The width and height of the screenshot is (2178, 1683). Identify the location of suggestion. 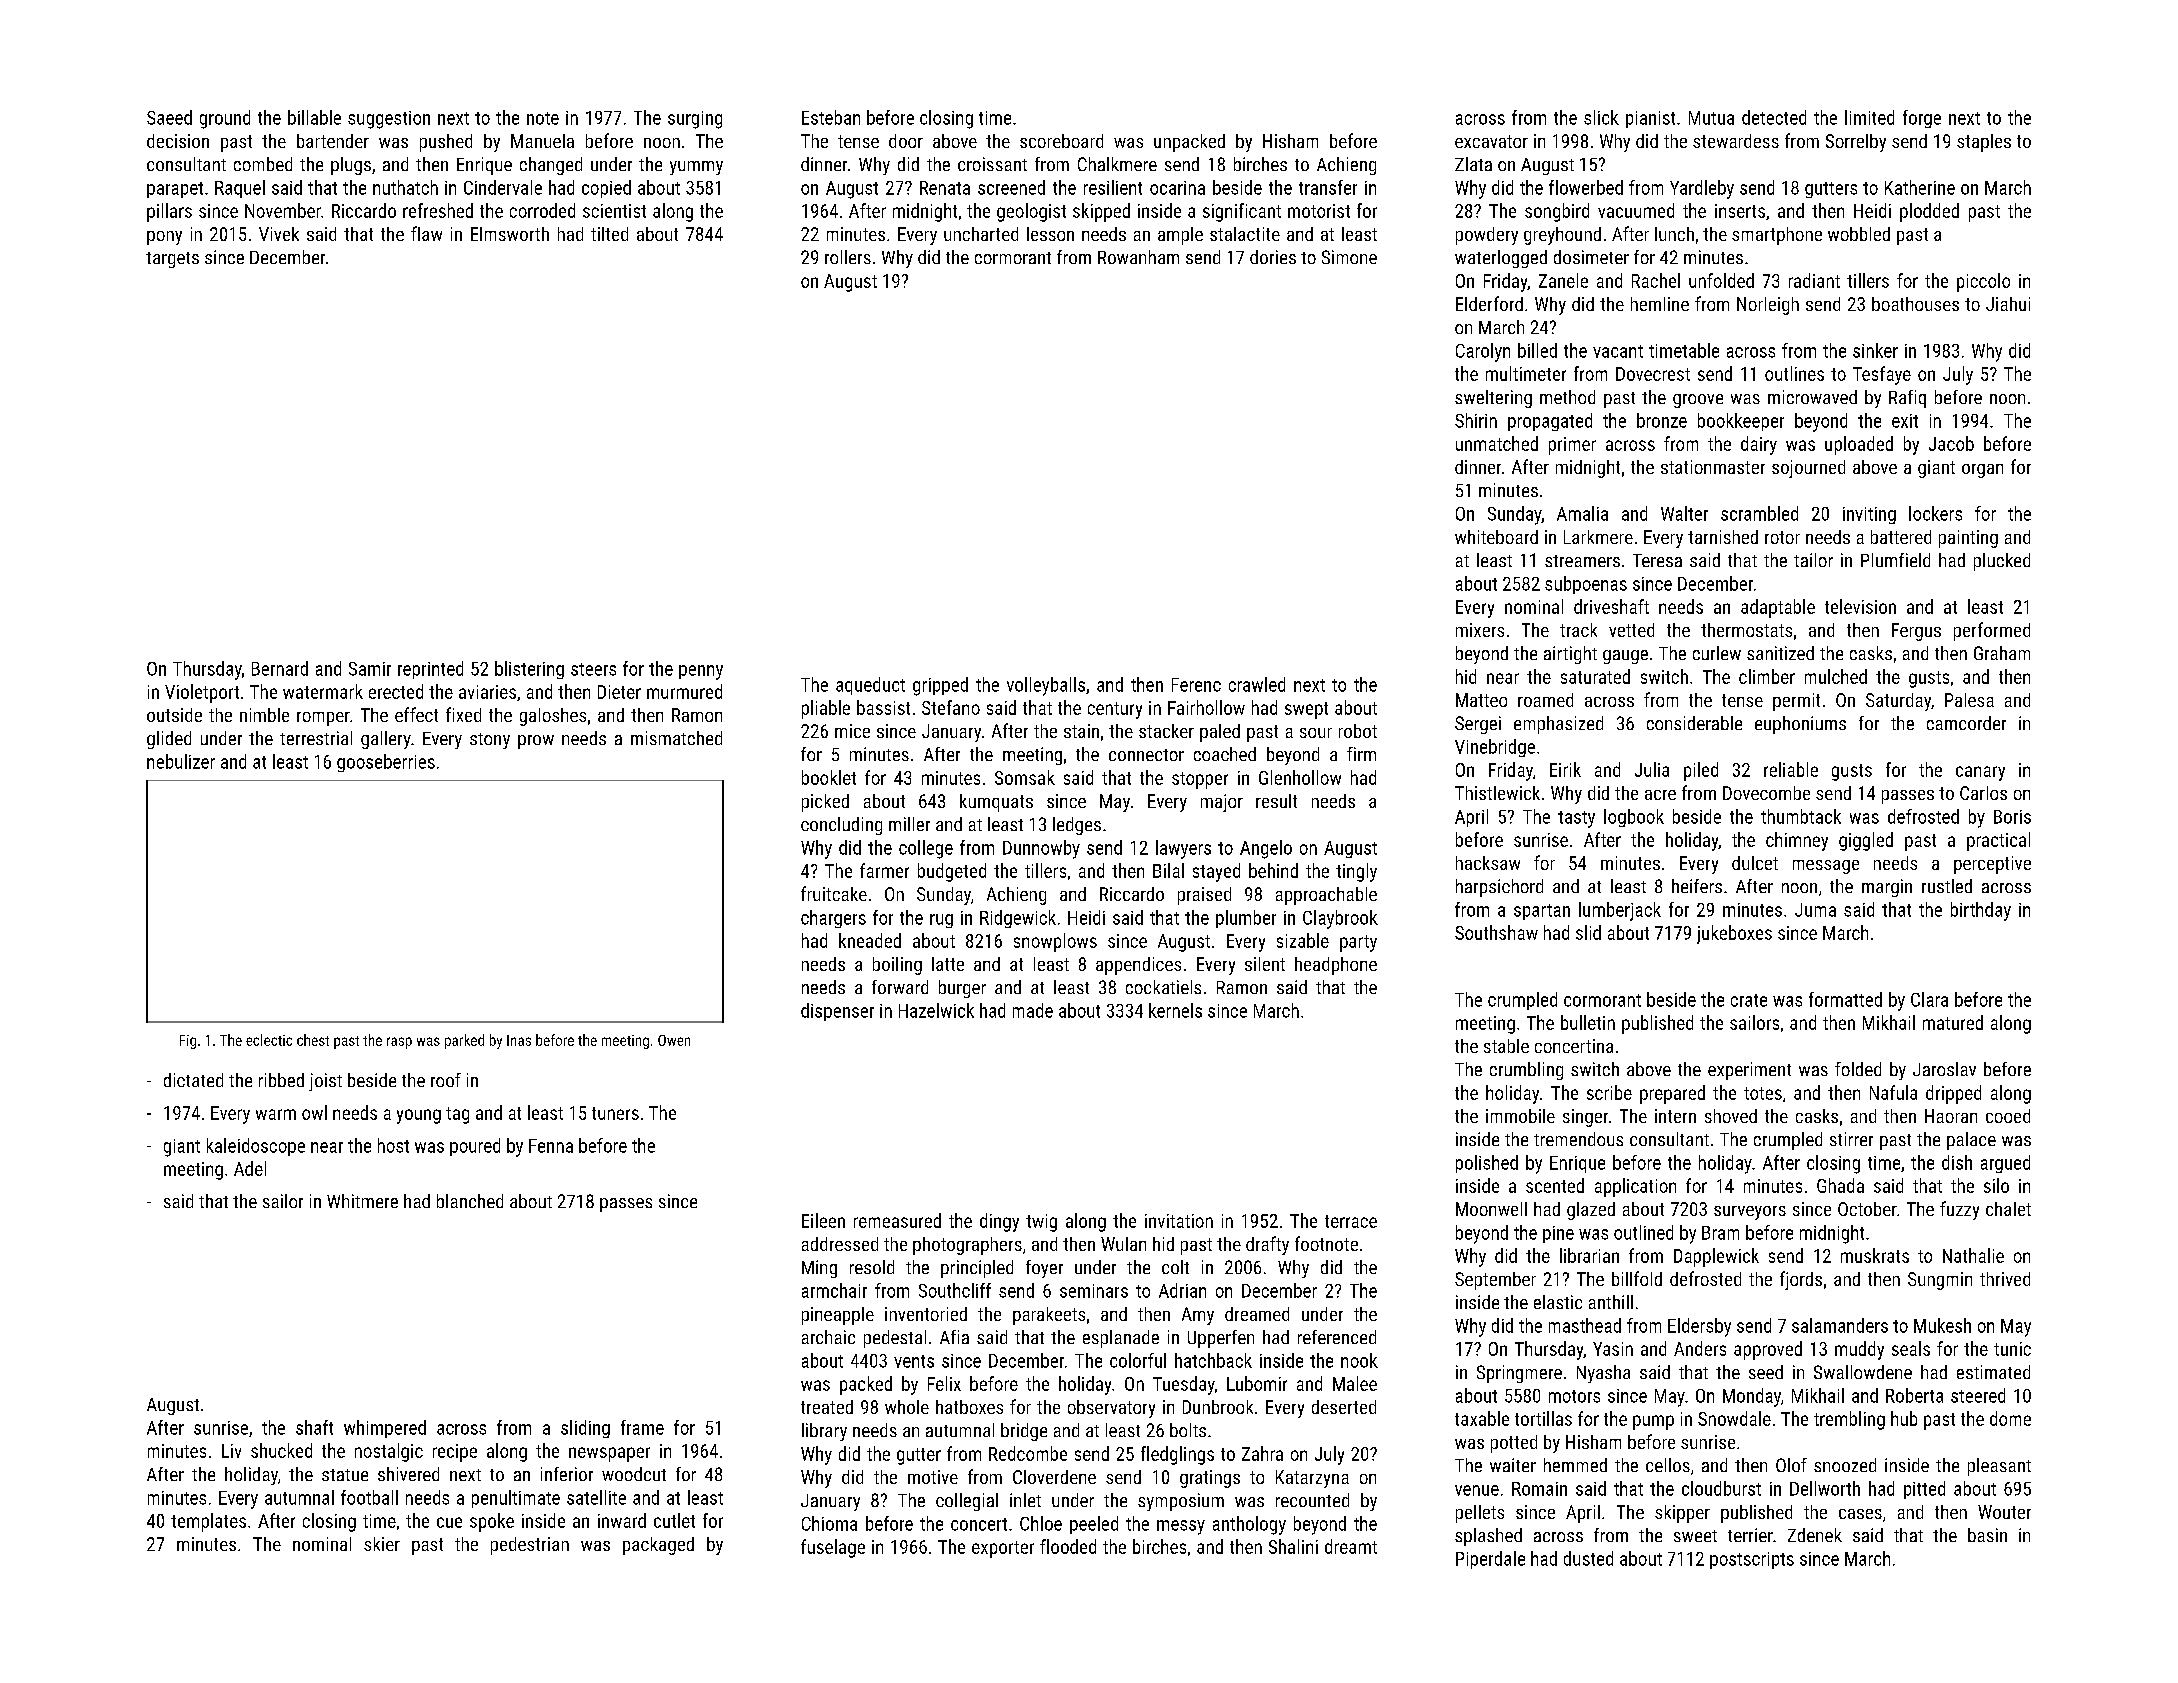
(389, 120).
